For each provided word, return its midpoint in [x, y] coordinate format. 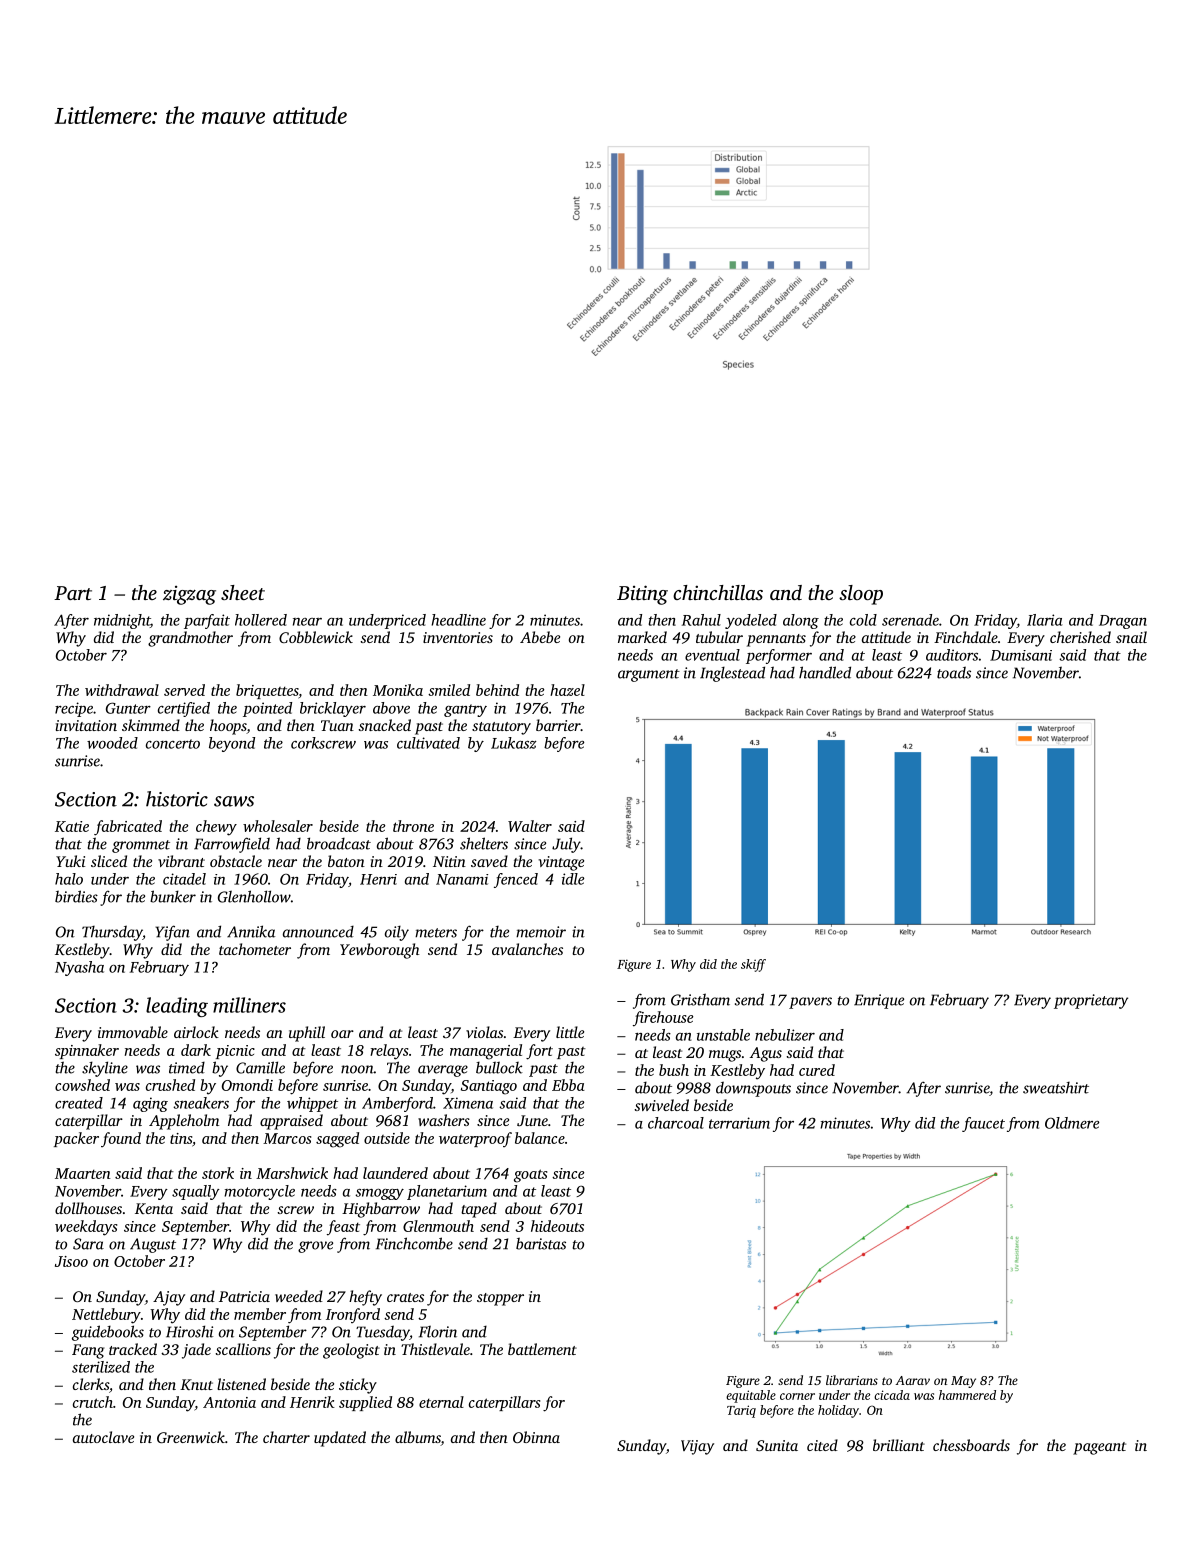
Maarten [83, 1173]
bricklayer [333, 709]
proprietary [1091, 1001]
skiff [753, 965]
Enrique [879, 1001]
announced [318, 932]
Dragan [1123, 622]
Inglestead [732, 674]
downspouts [753, 1089]
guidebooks [108, 1333]
